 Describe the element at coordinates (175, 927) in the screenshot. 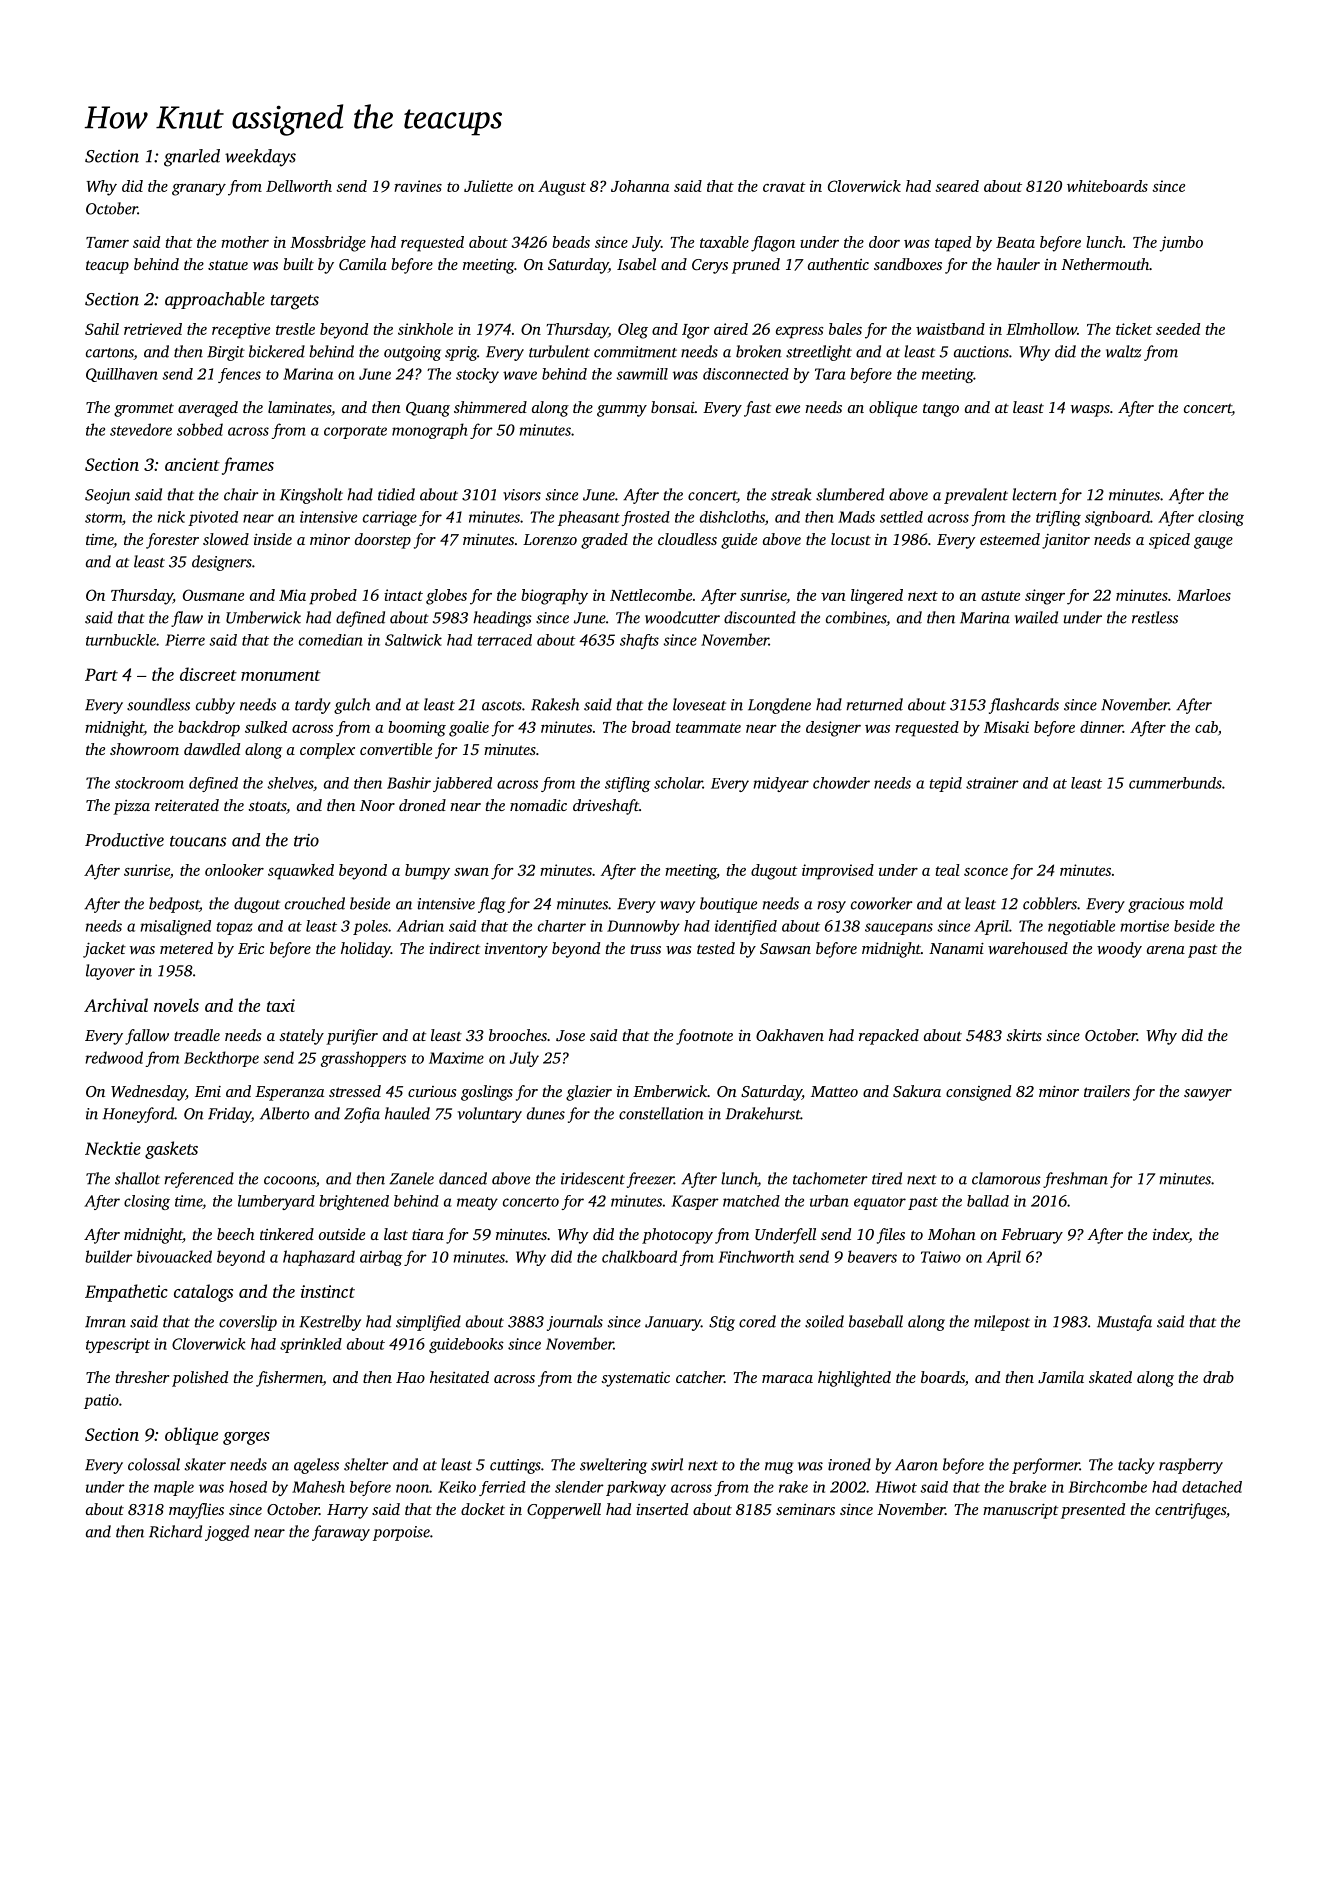

I see `misaligned` at that location.
